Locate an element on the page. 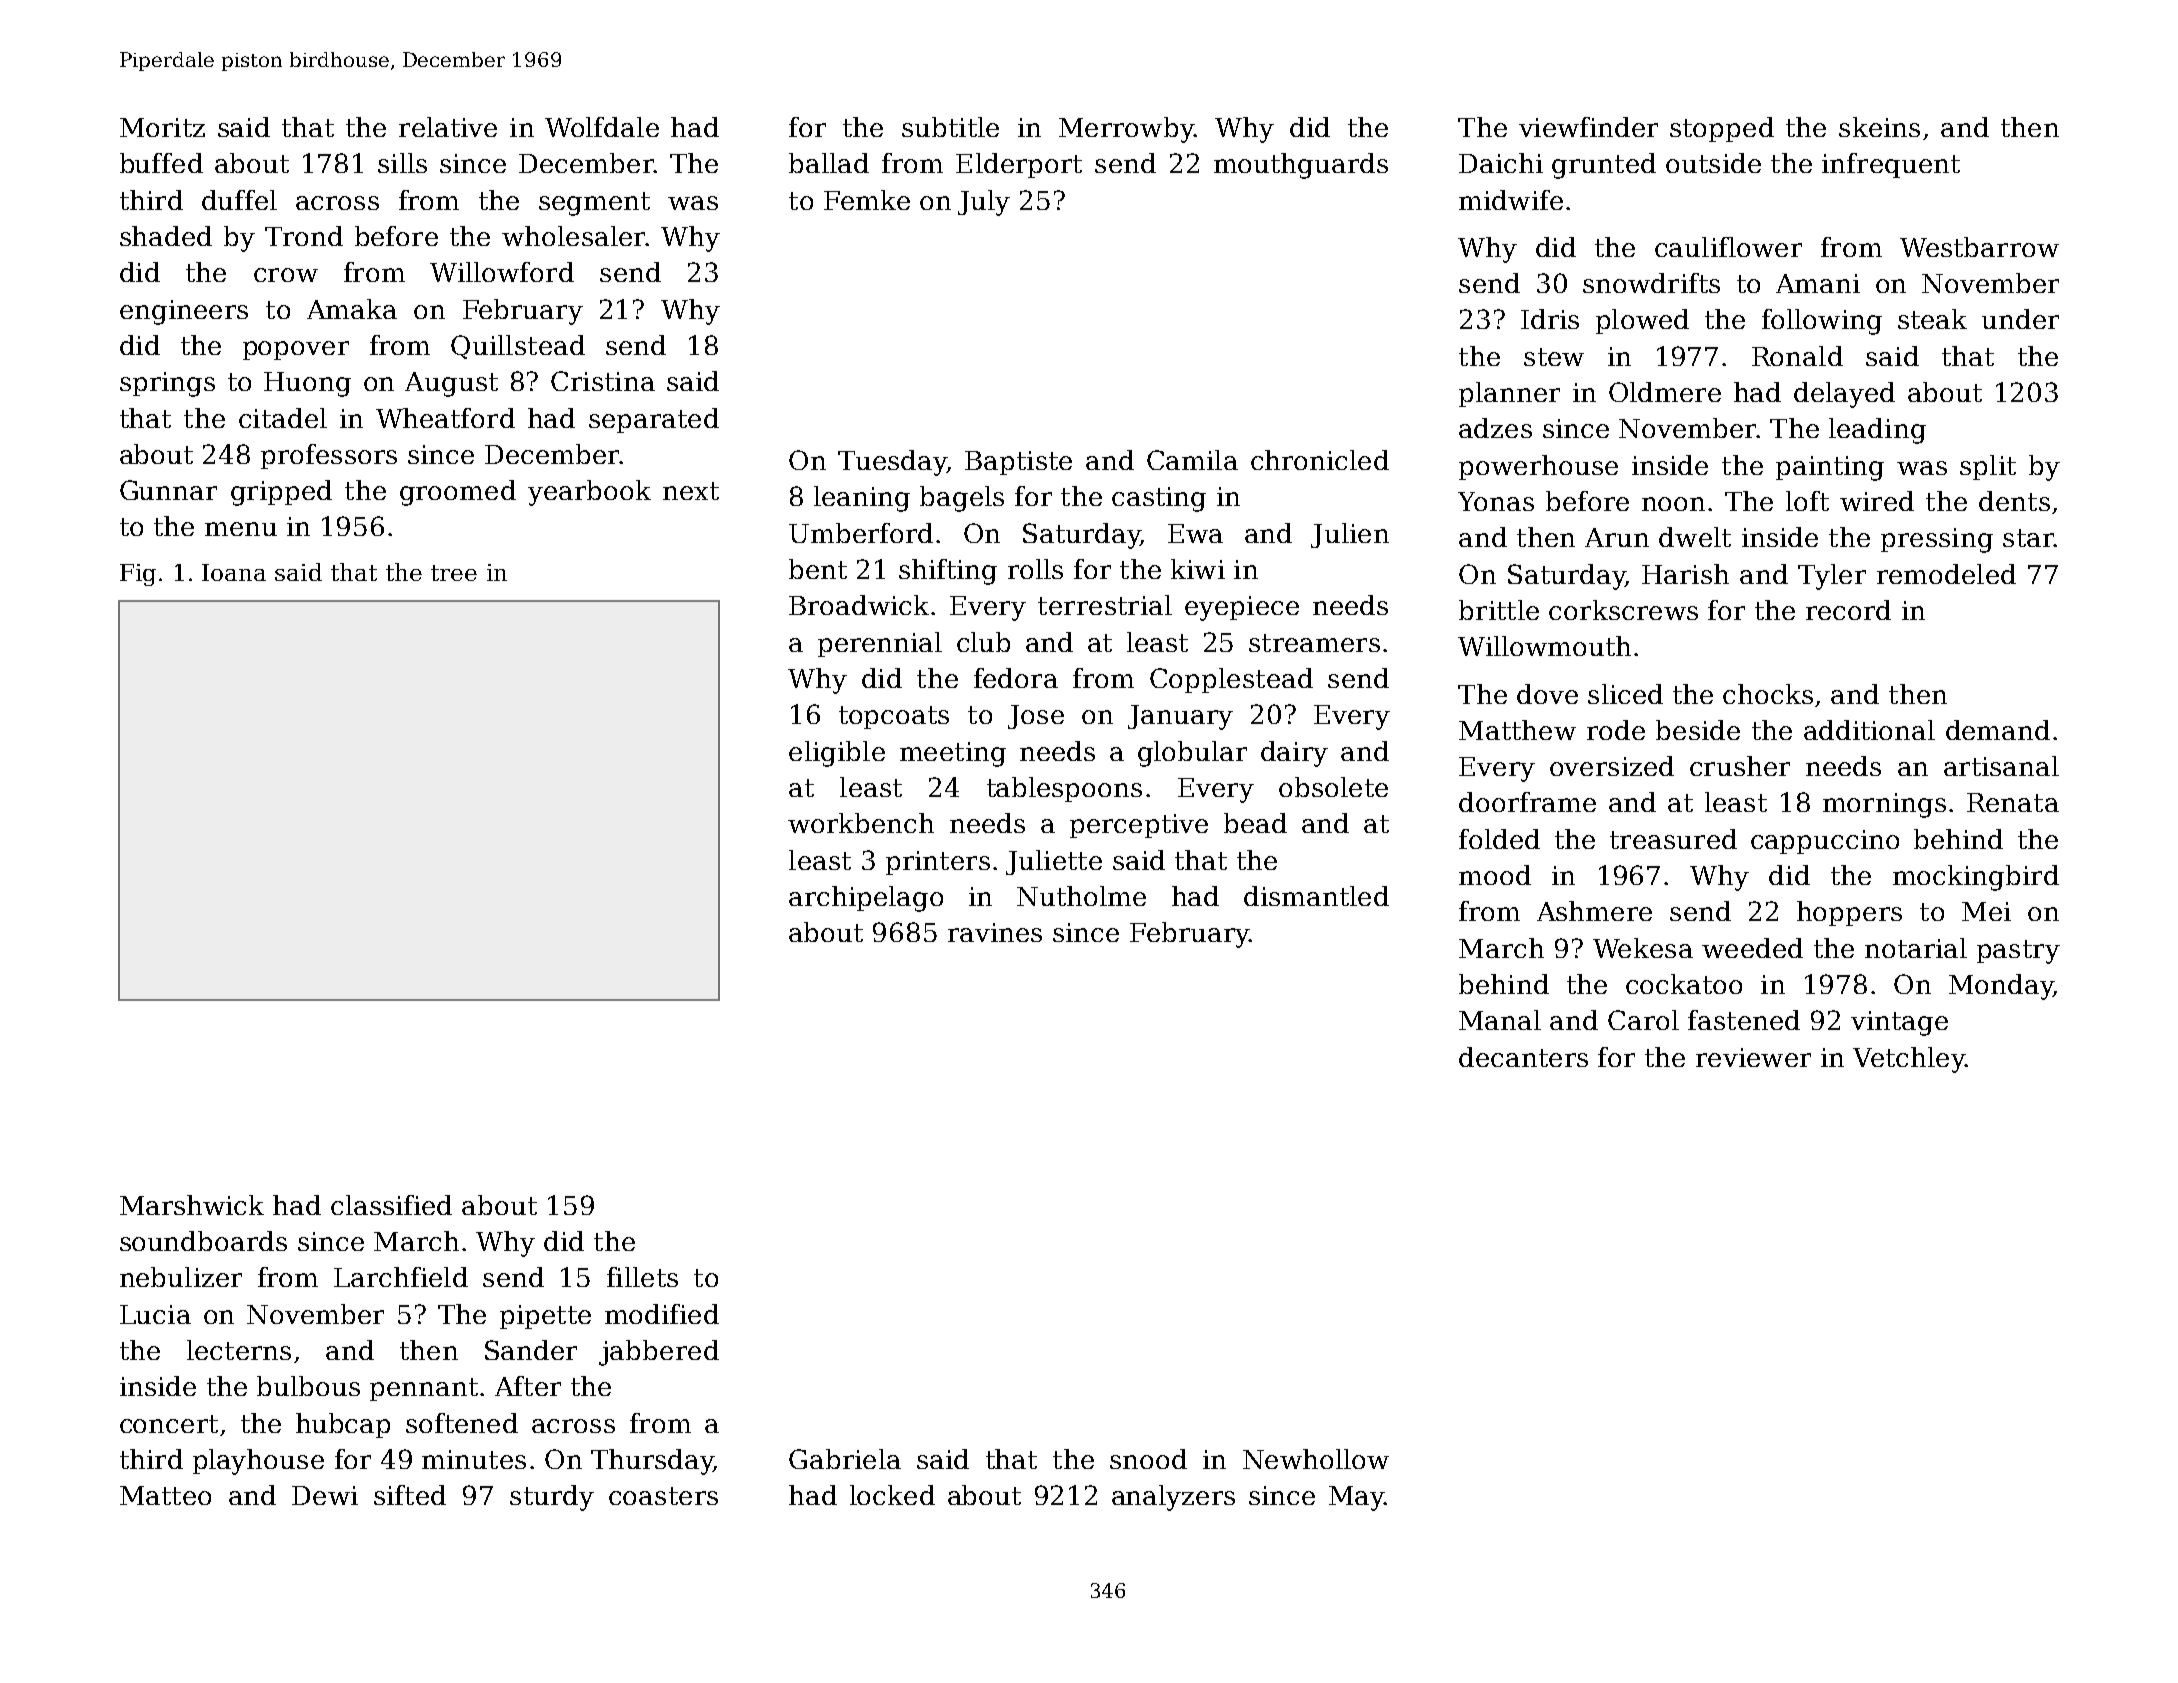 The height and width of the page is (1683, 2178). Westbarrow is located at coordinates (1979, 247).
